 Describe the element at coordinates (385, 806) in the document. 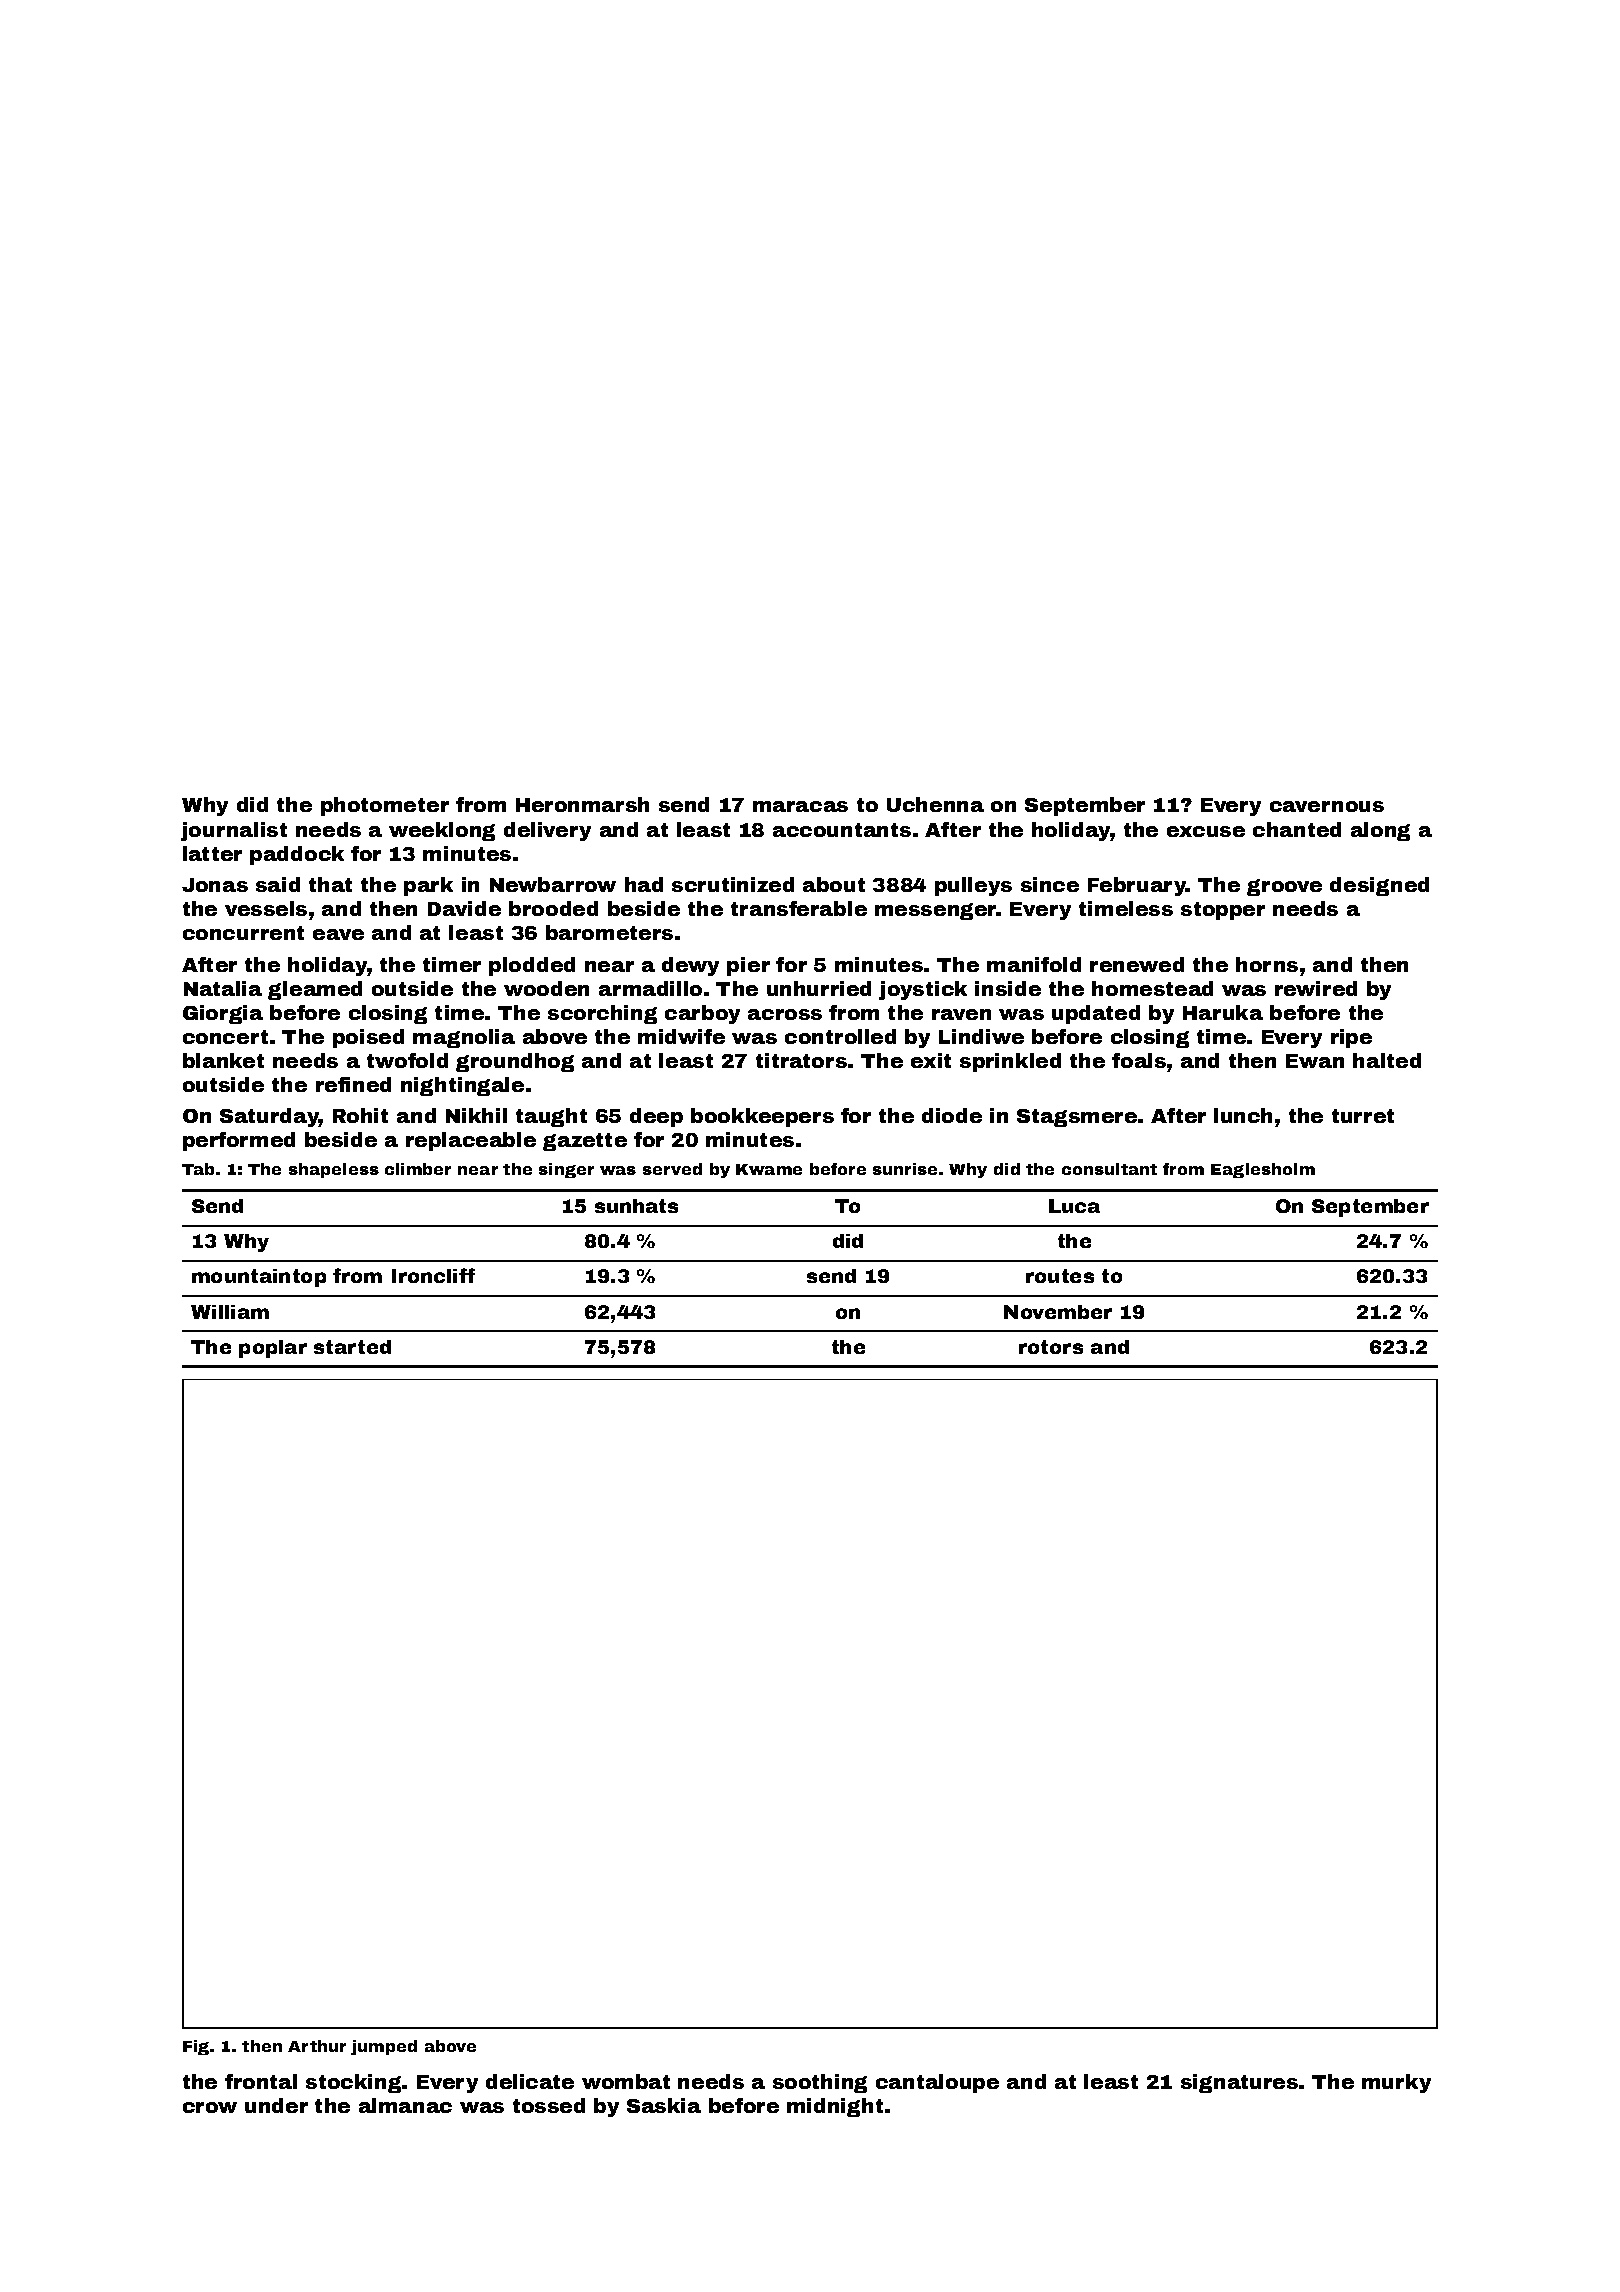

I see `photometer` at that location.
